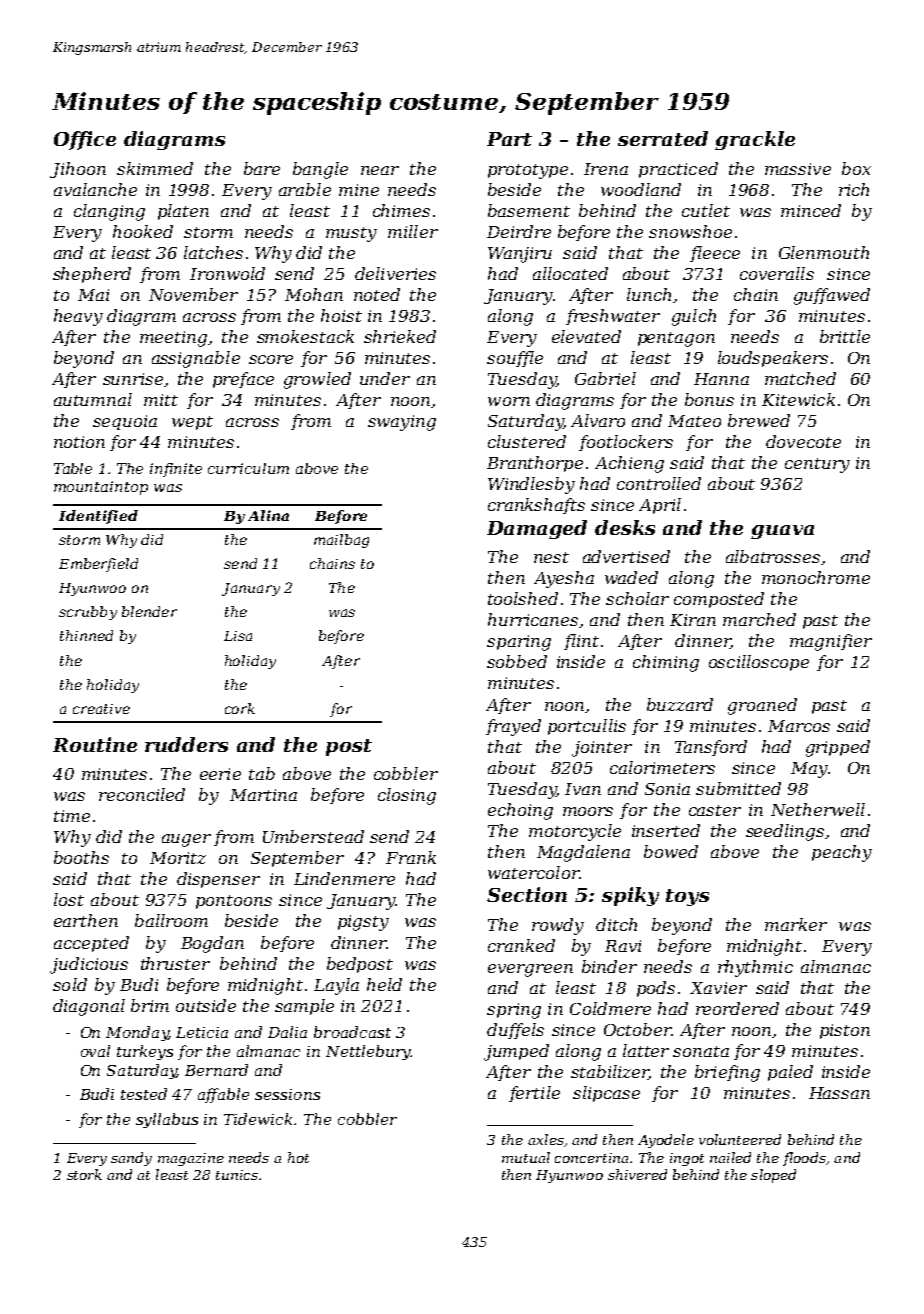 Image resolution: width=924 pixels, height=1314 pixels. What do you see at coordinates (588, 811) in the screenshot?
I see `moors` at bounding box center [588, 811].
